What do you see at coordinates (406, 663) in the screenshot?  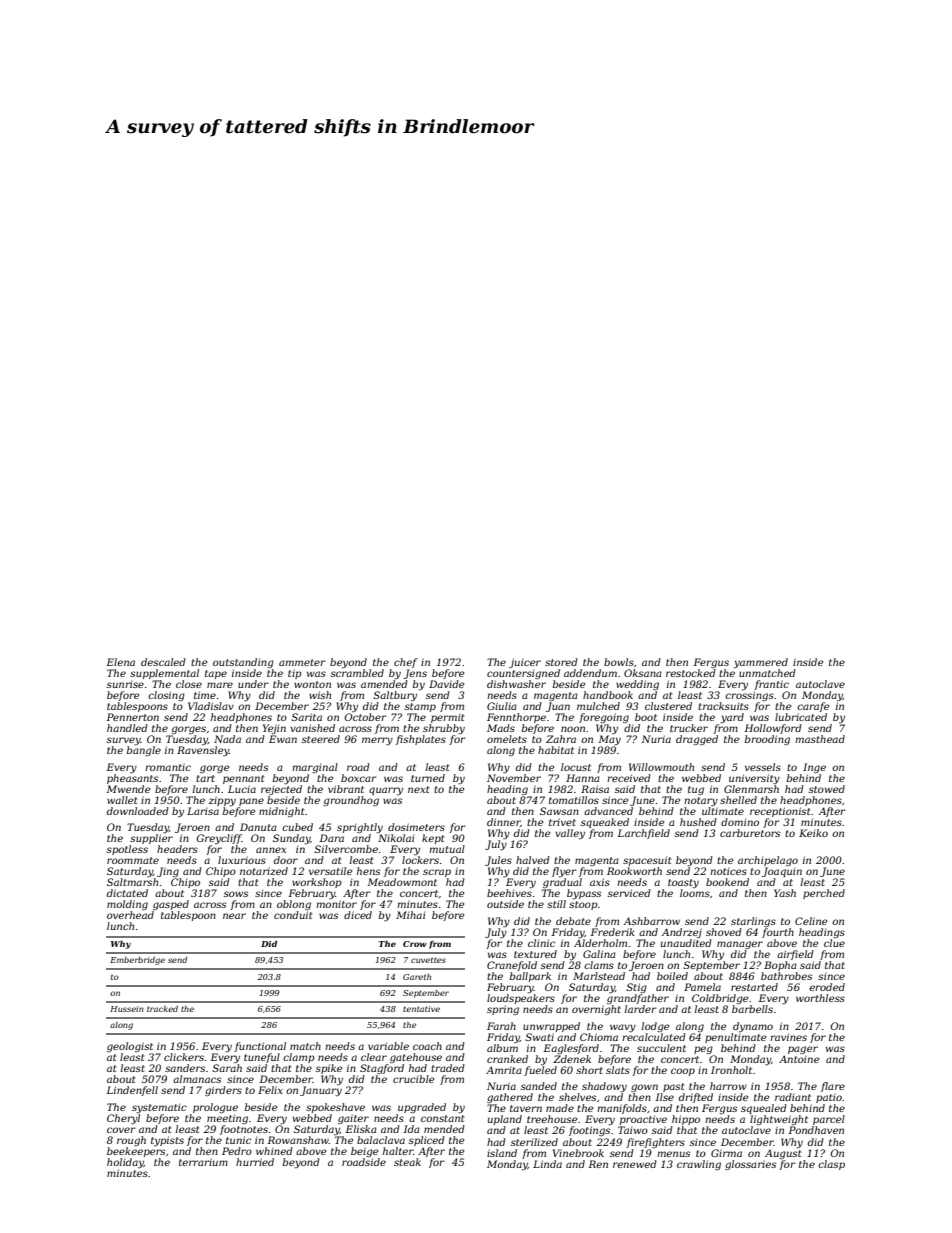 I see `chef` at bounding box center [406, 663].
